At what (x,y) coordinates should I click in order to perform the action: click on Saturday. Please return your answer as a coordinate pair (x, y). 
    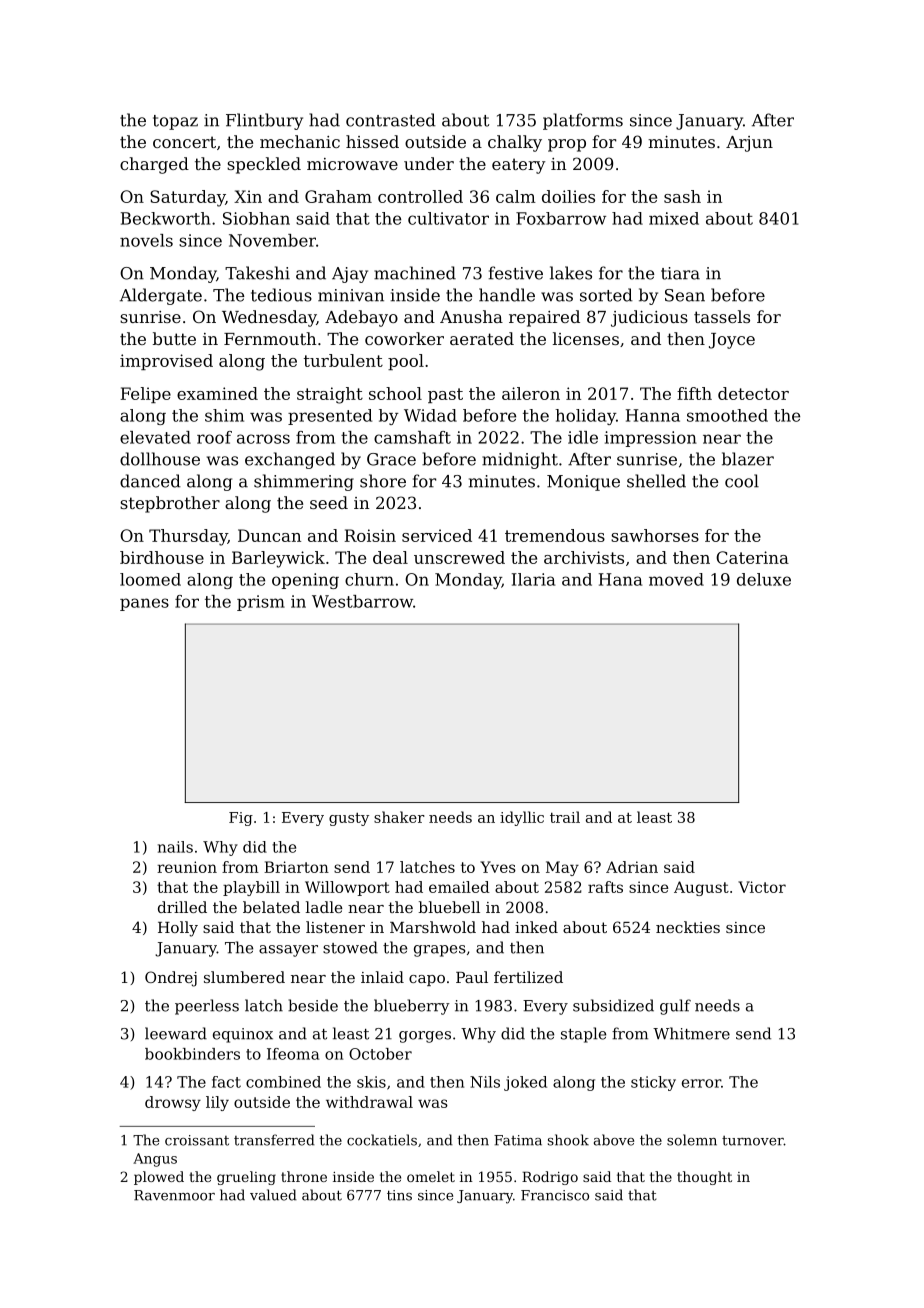
    Looking at the image, I should click on (187, 198).
